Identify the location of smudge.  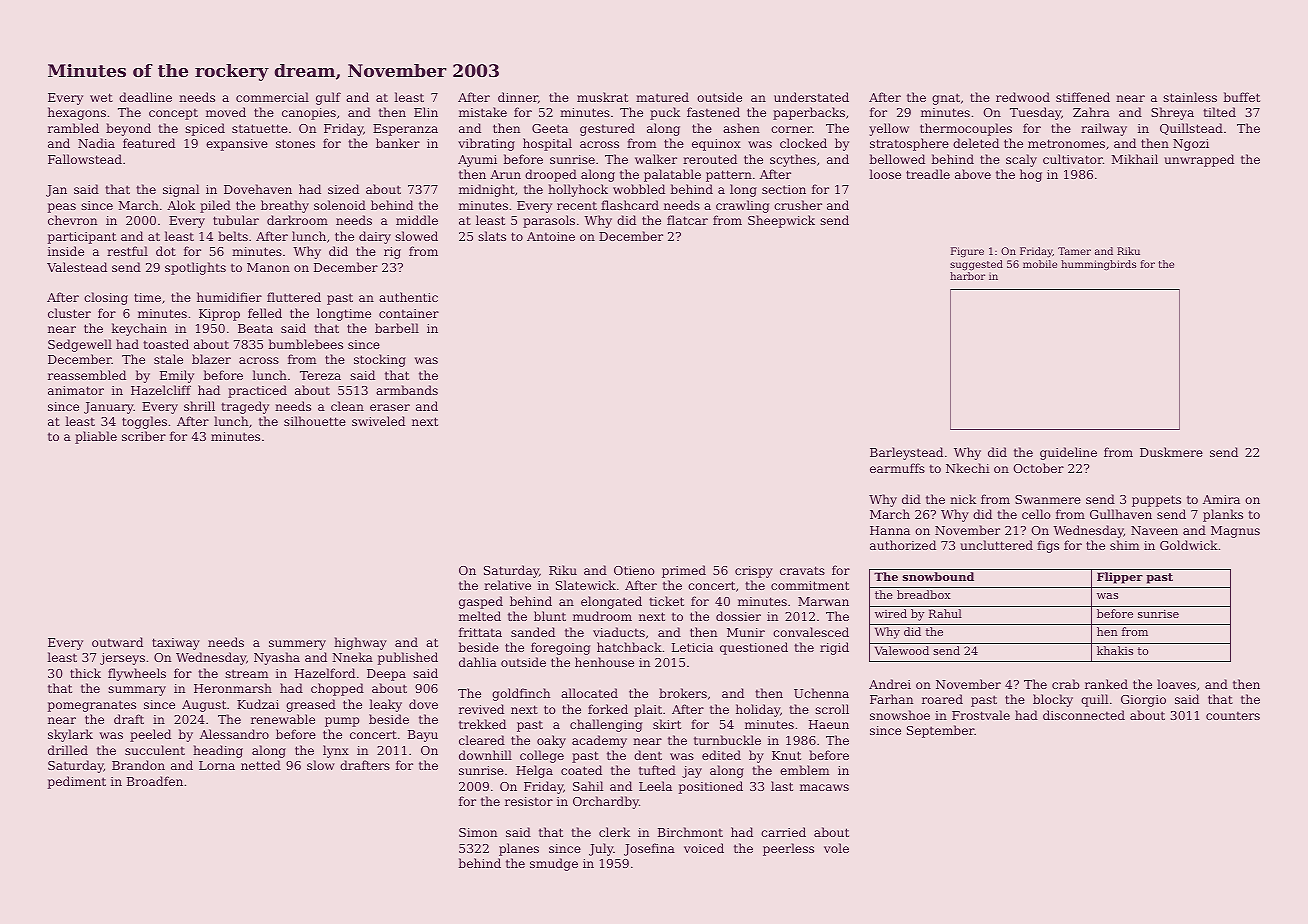
(554, 864).
